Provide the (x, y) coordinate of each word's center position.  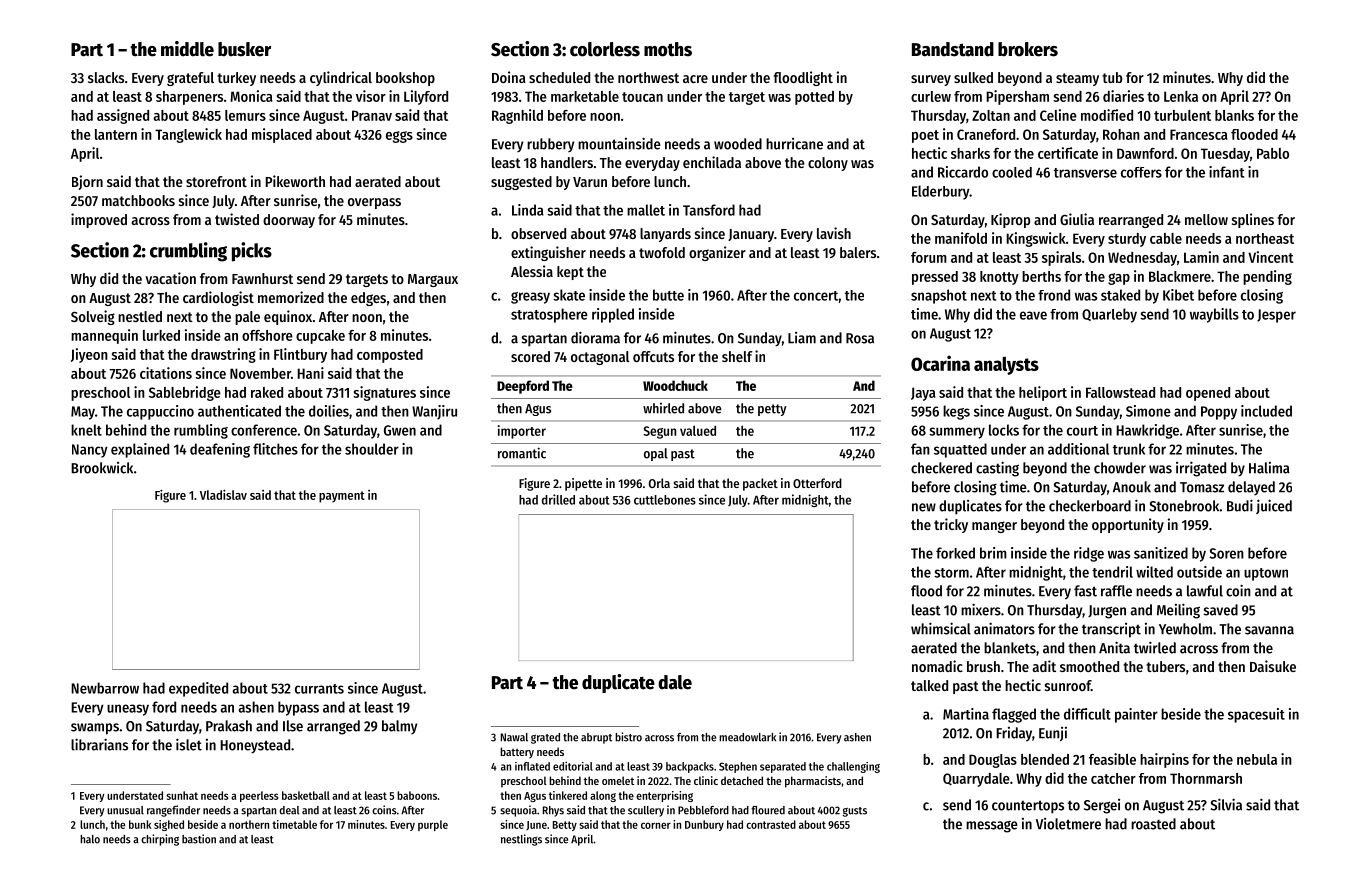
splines (1253, 220)
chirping (160, 840)
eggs (399, 137)
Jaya (923, 394)
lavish (834, 233)
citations (166, 373)
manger (994, 527)
